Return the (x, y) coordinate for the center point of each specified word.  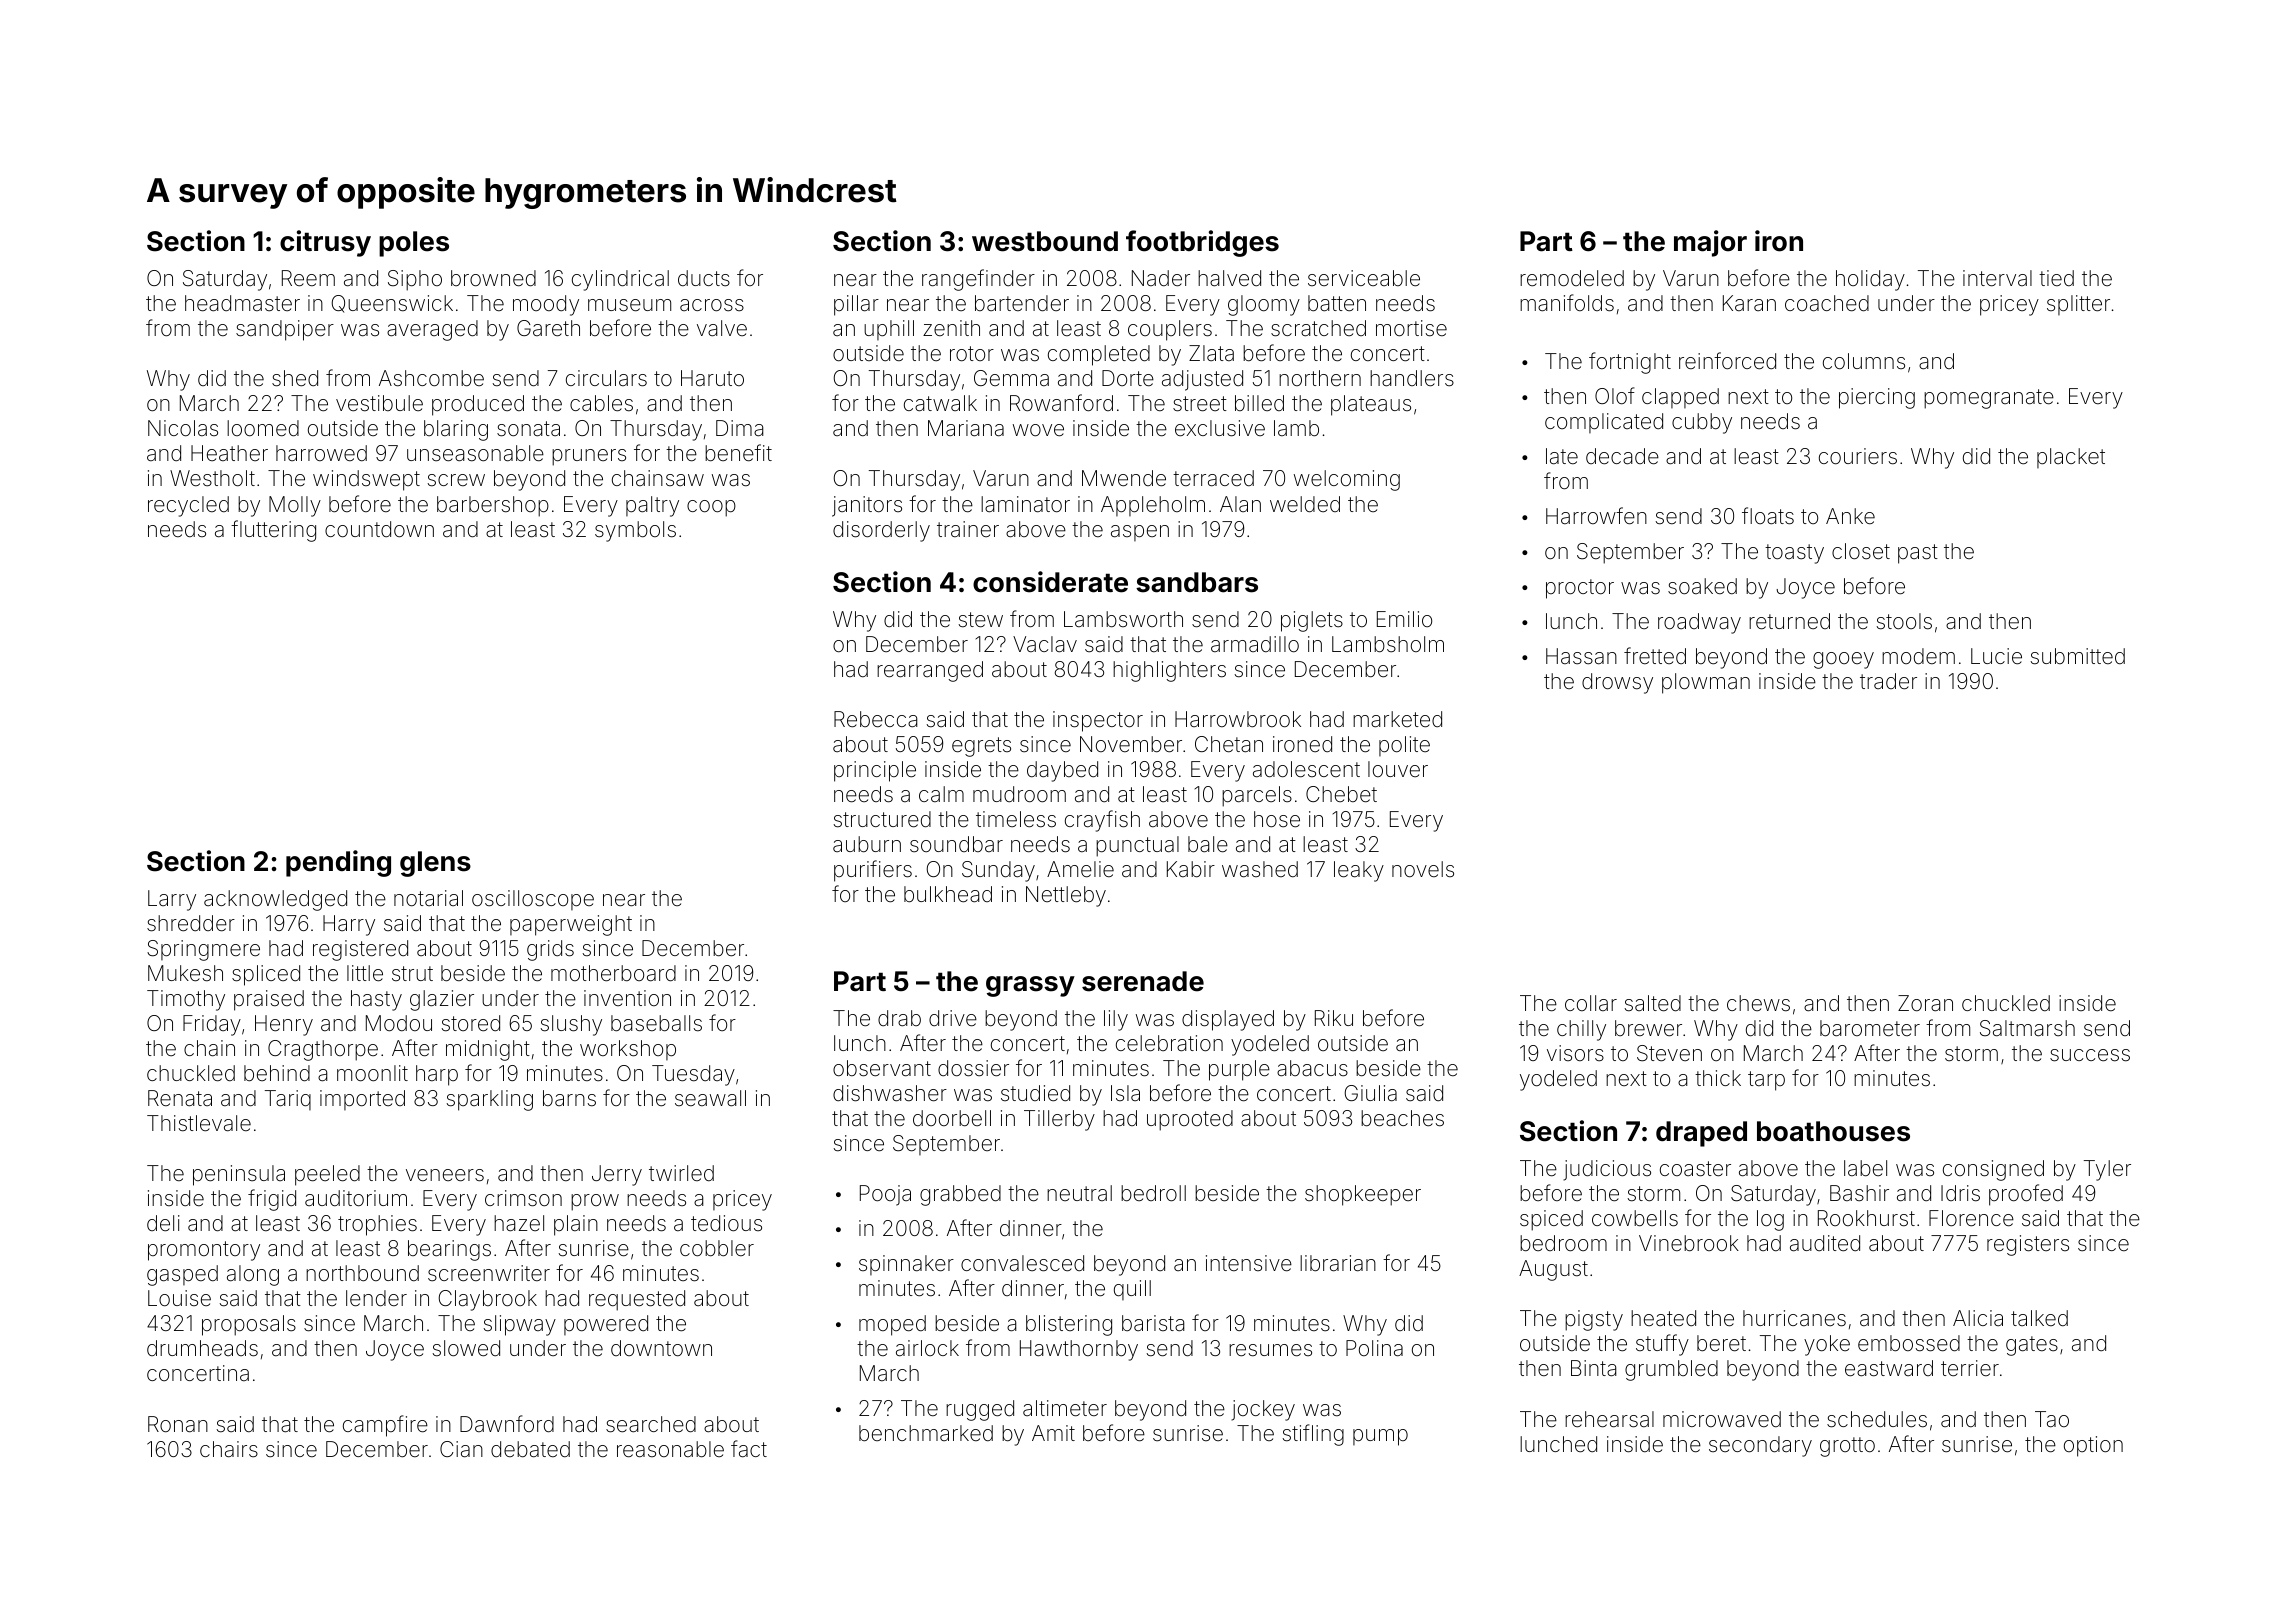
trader (1888, 681)
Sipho (415, 280)
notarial (428, 898)
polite (1404, 746)
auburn (867, 844)
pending (338, 863)
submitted (2078, 656)
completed (1099, 355)
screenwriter (489, 1273)
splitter (2078, 305)
